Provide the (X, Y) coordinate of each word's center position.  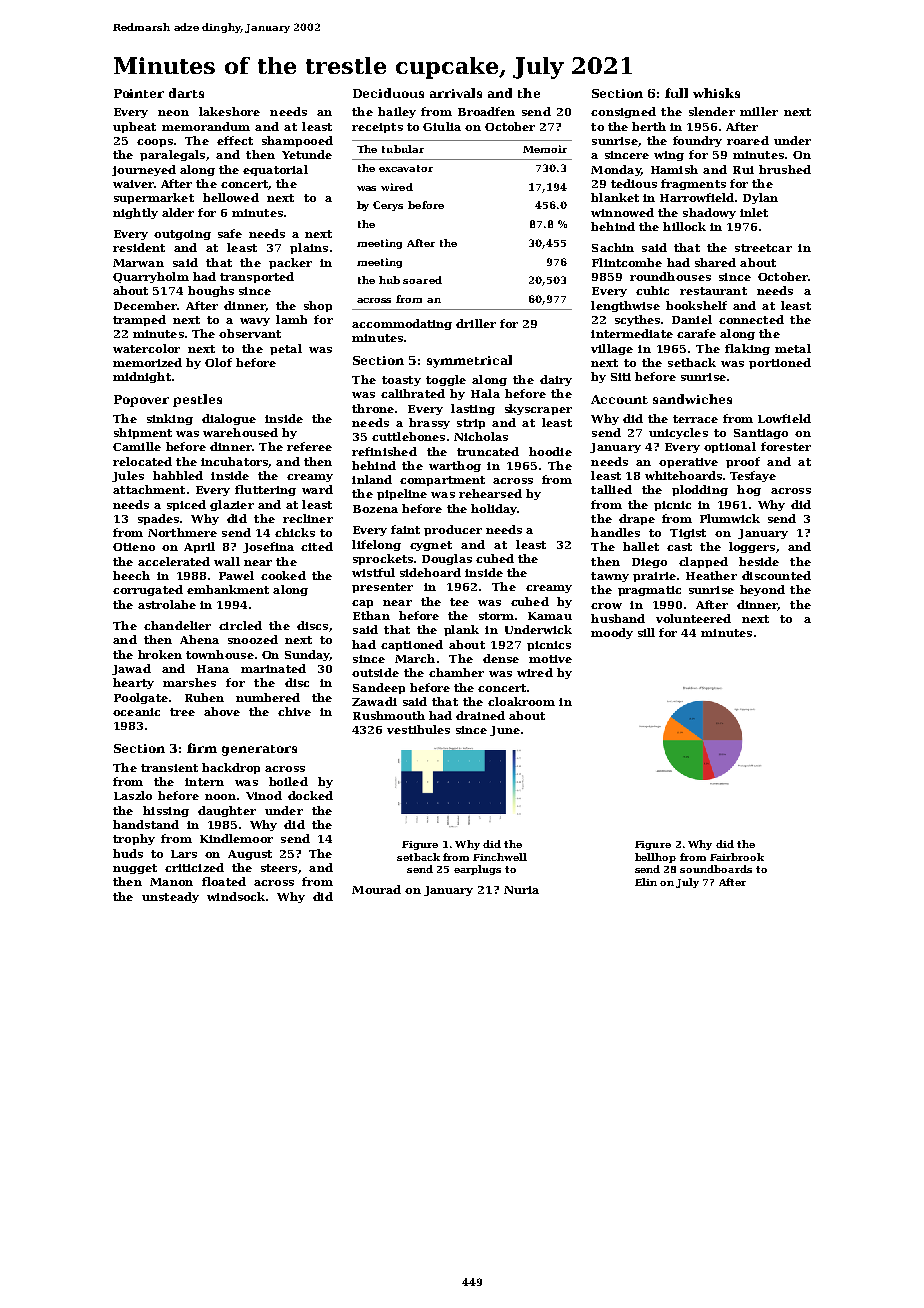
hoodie (550, 451)
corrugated (148, 590)
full (676, 93)
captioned (412, 645)
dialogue (229, 419)
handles (615, 532)
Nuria (521, 890)
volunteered (693, 618)
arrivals (456, 93)
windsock (236, 896)
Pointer (139, 93)
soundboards (716, 869)
